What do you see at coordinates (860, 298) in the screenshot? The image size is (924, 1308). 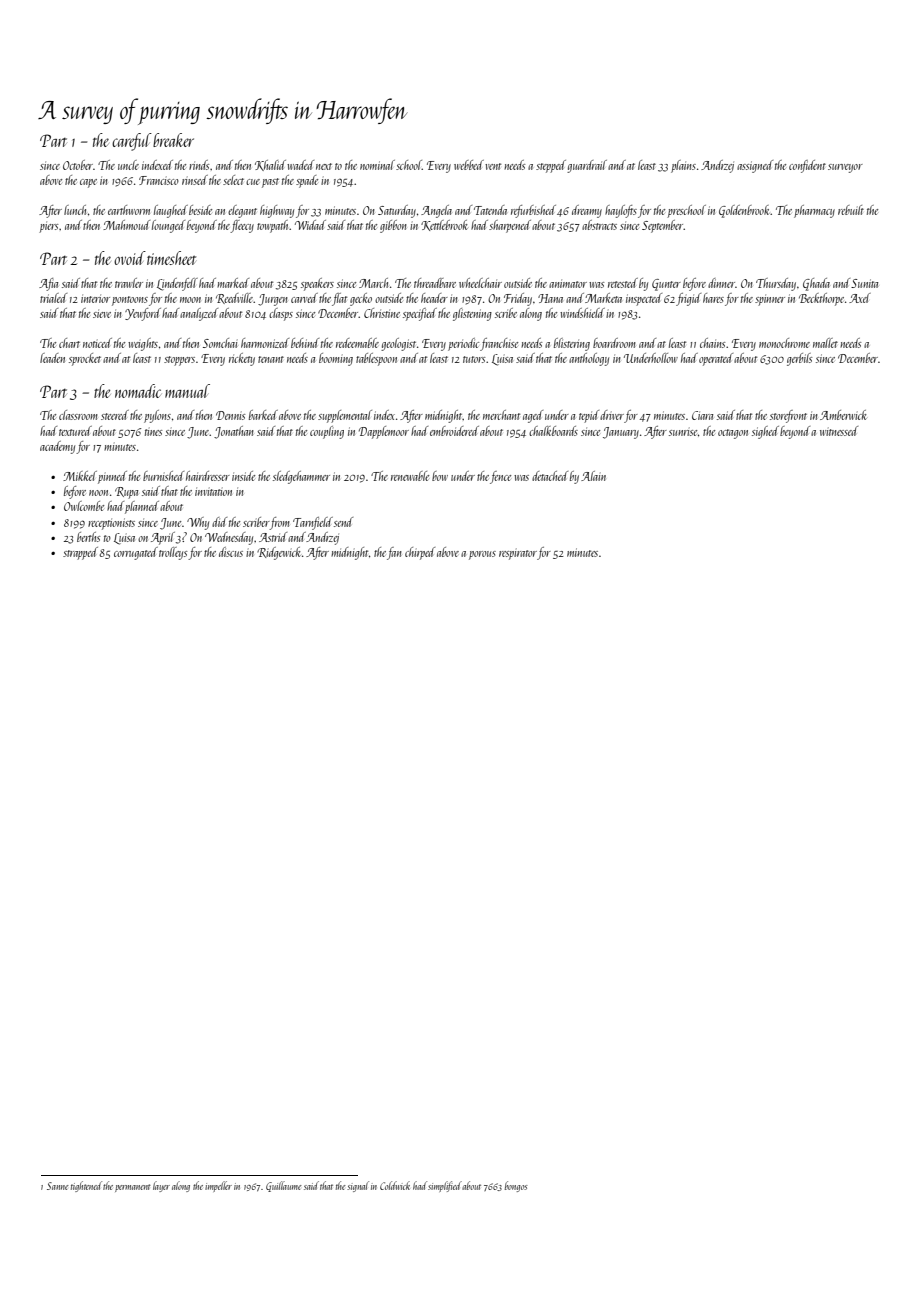 I see `Axel` at bounding box center [860, 298].
